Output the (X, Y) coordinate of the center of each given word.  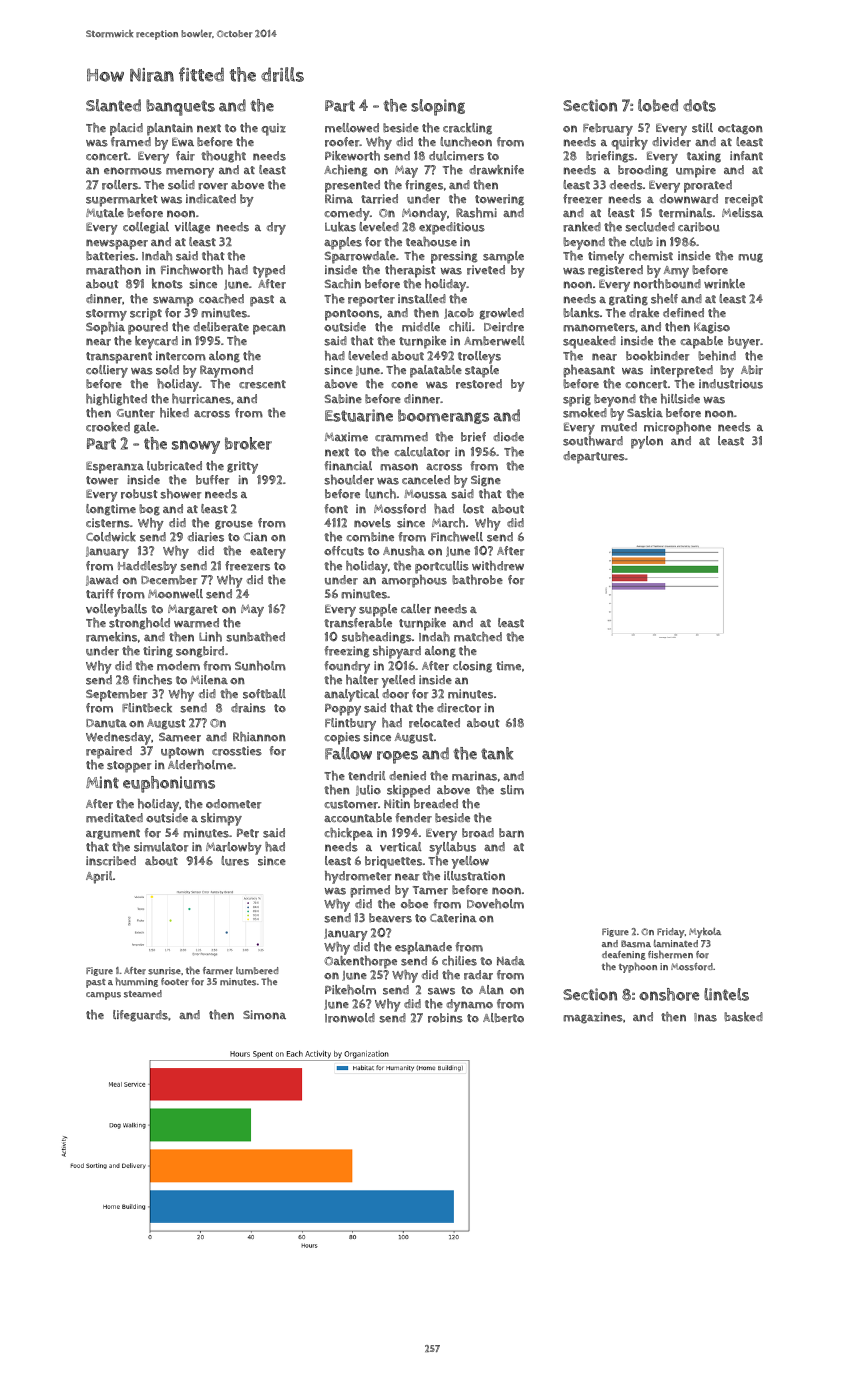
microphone (677, 428)
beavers (390, 918)
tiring (158, 652)
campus (103, 996)
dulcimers (456, 156)
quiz (273, 129)
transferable (358, 623)
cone (404, 385)
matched (478, 637)
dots (699, 105)
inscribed (111, 861)
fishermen (670, 954)
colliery (107, 371)
